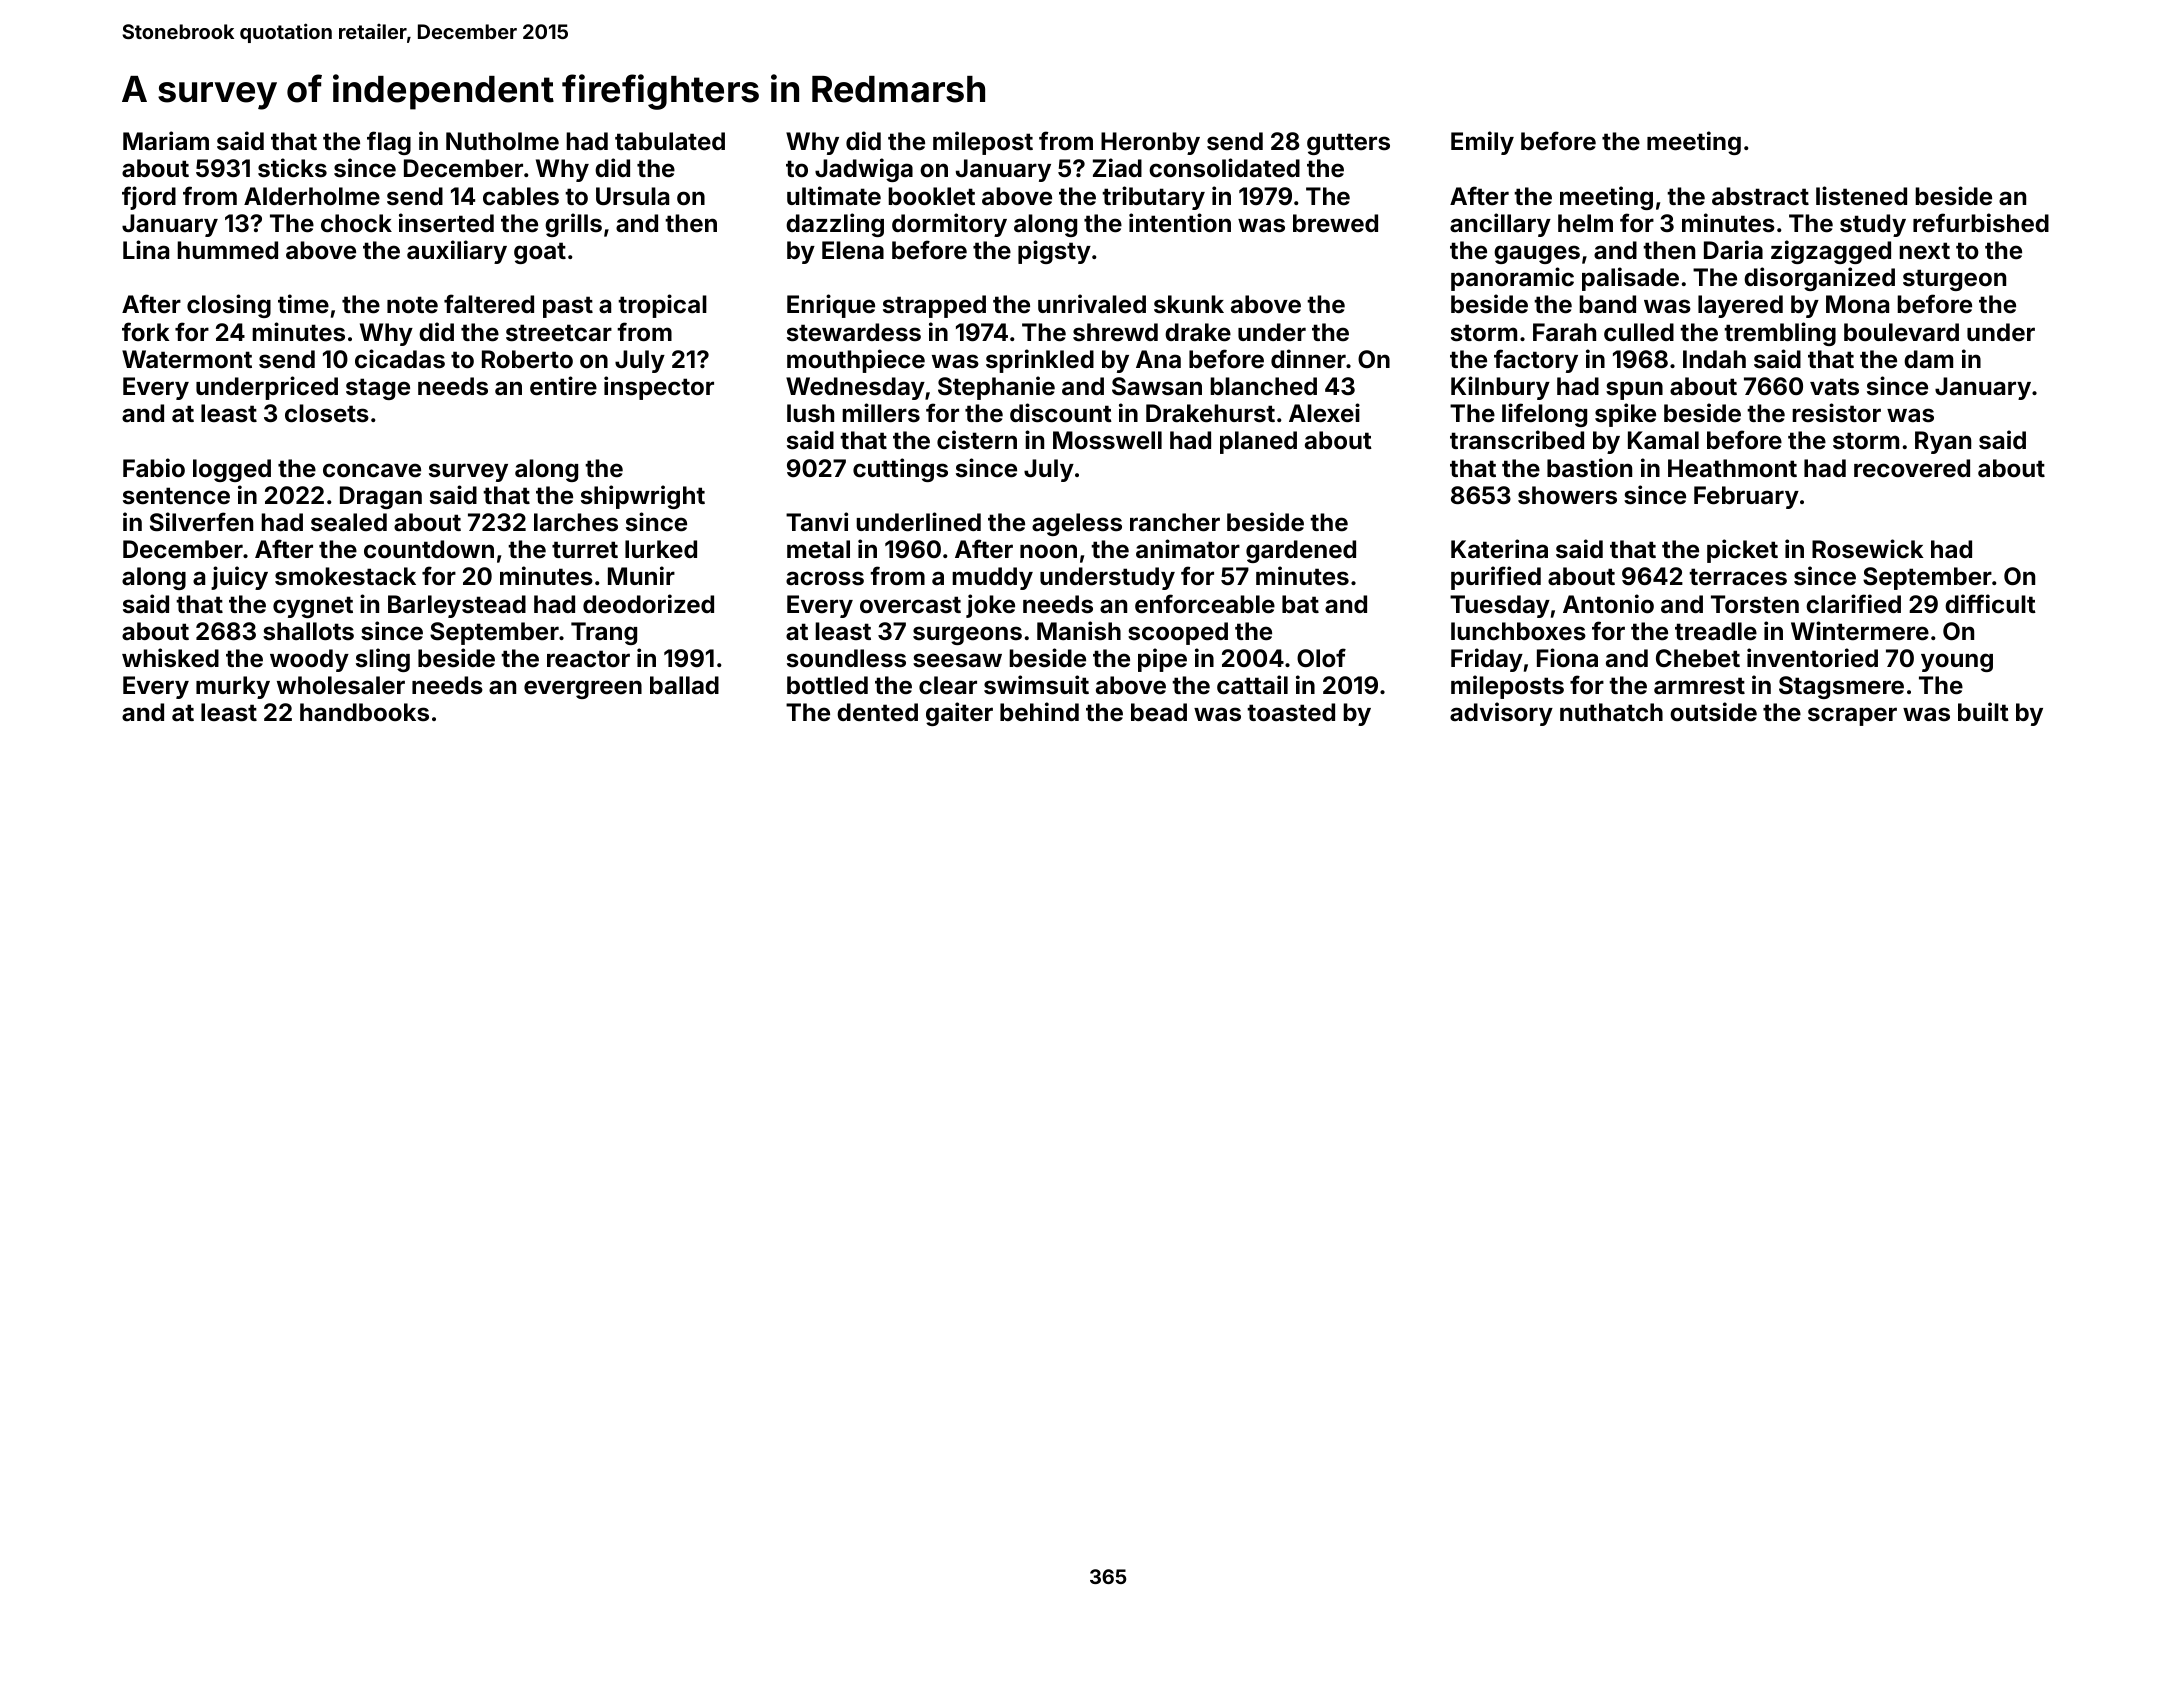 The height and width of the screenshot is (1683, 2178). Describe the element at coordinates (170, 658) in the screenshot. I see `whisked` at that location.
